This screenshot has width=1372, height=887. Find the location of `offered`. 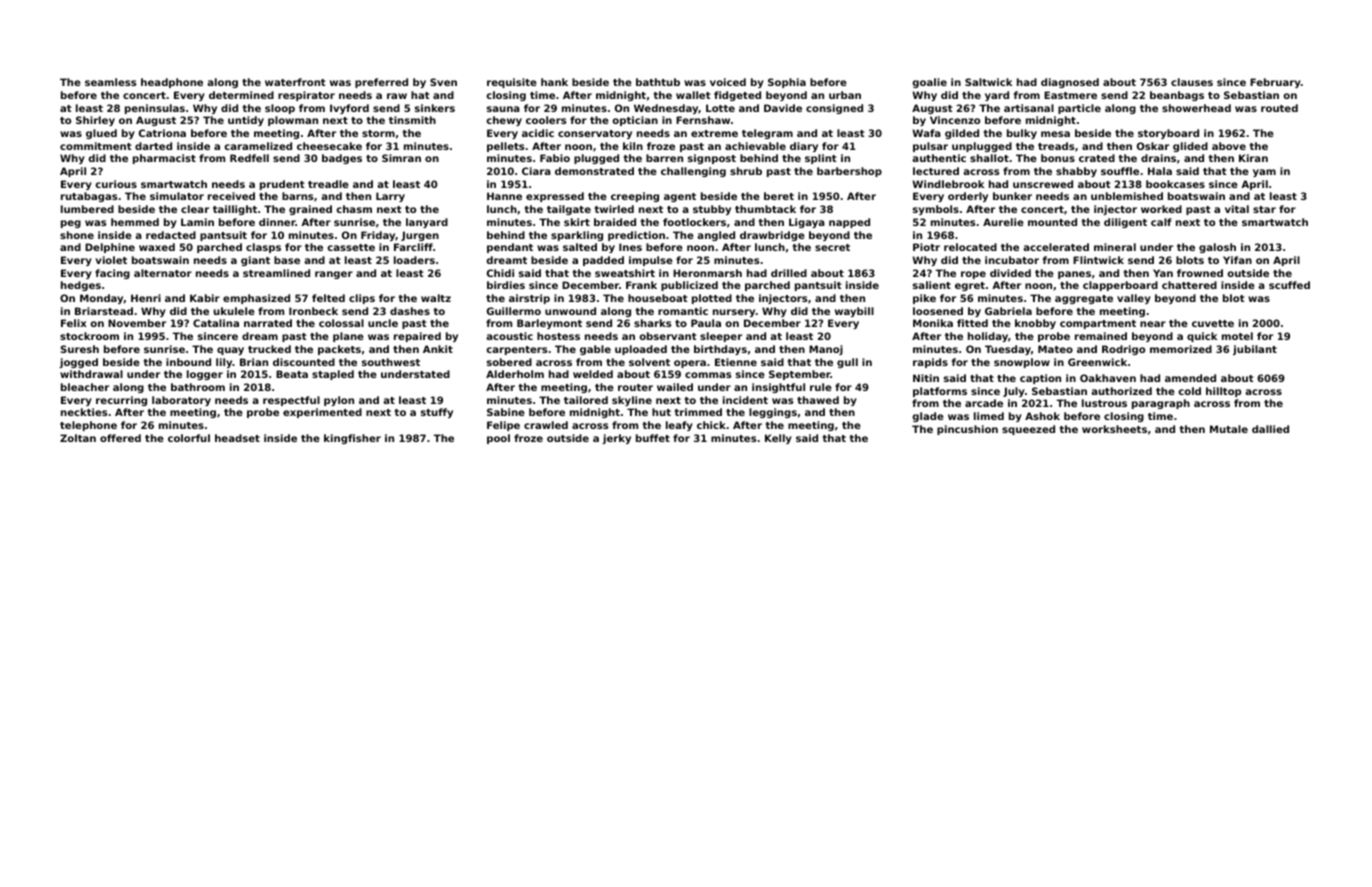

offered is located at coordinates (120, 438).
